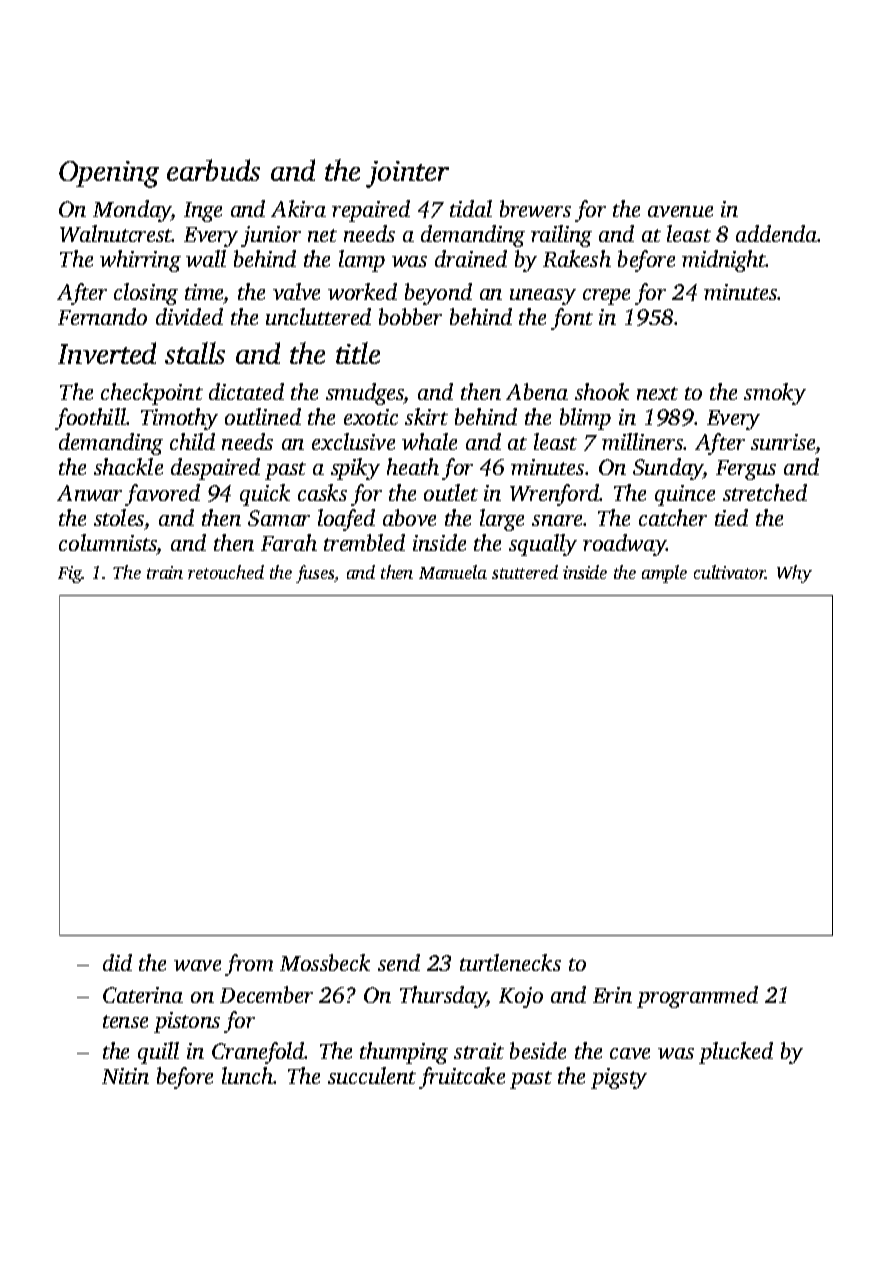 The height and width of the screenshot is (1266, 892). I want to click on December, so click(266, 994).
